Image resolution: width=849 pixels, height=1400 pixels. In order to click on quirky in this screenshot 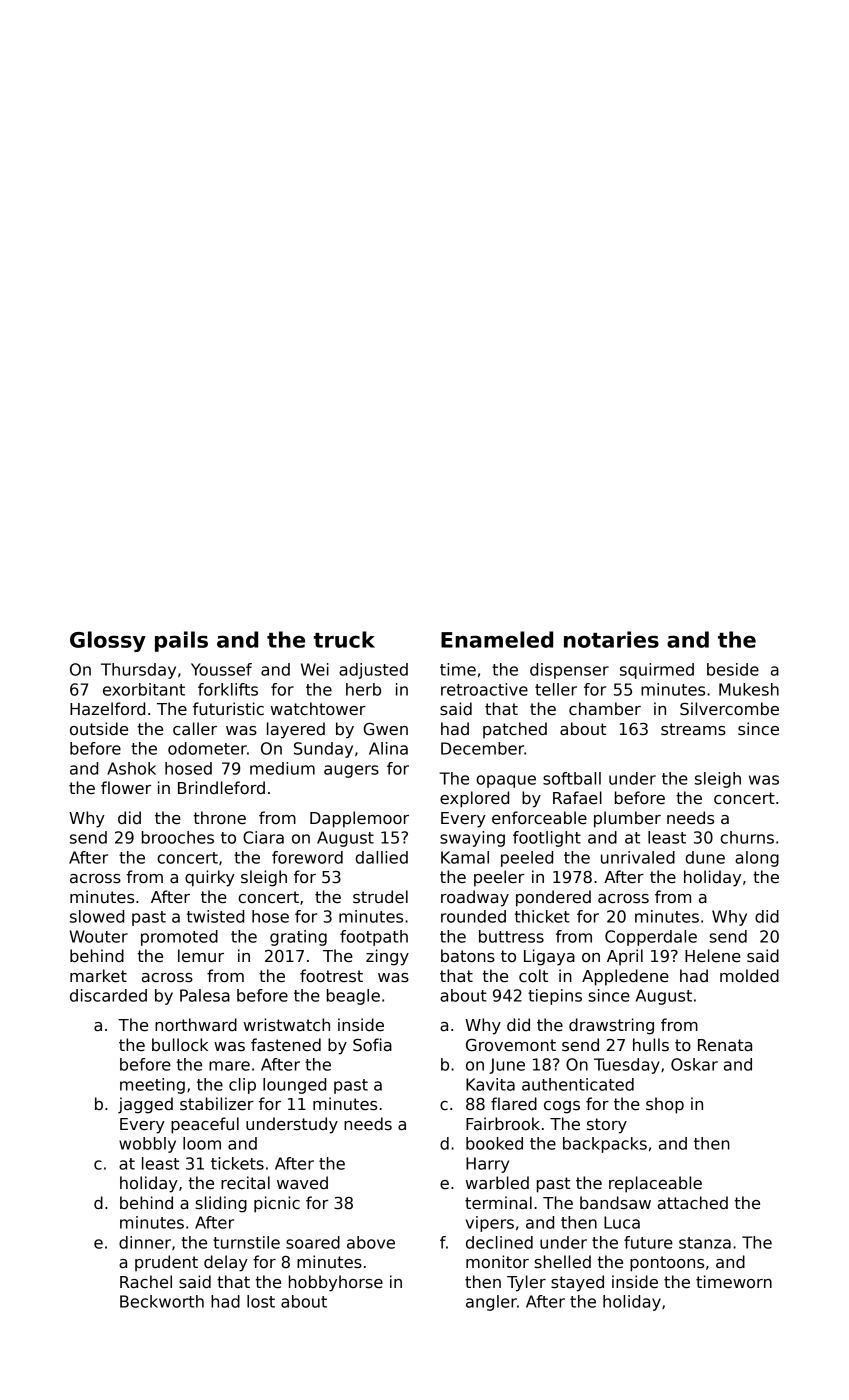, I will do `click(210, 878)`.
